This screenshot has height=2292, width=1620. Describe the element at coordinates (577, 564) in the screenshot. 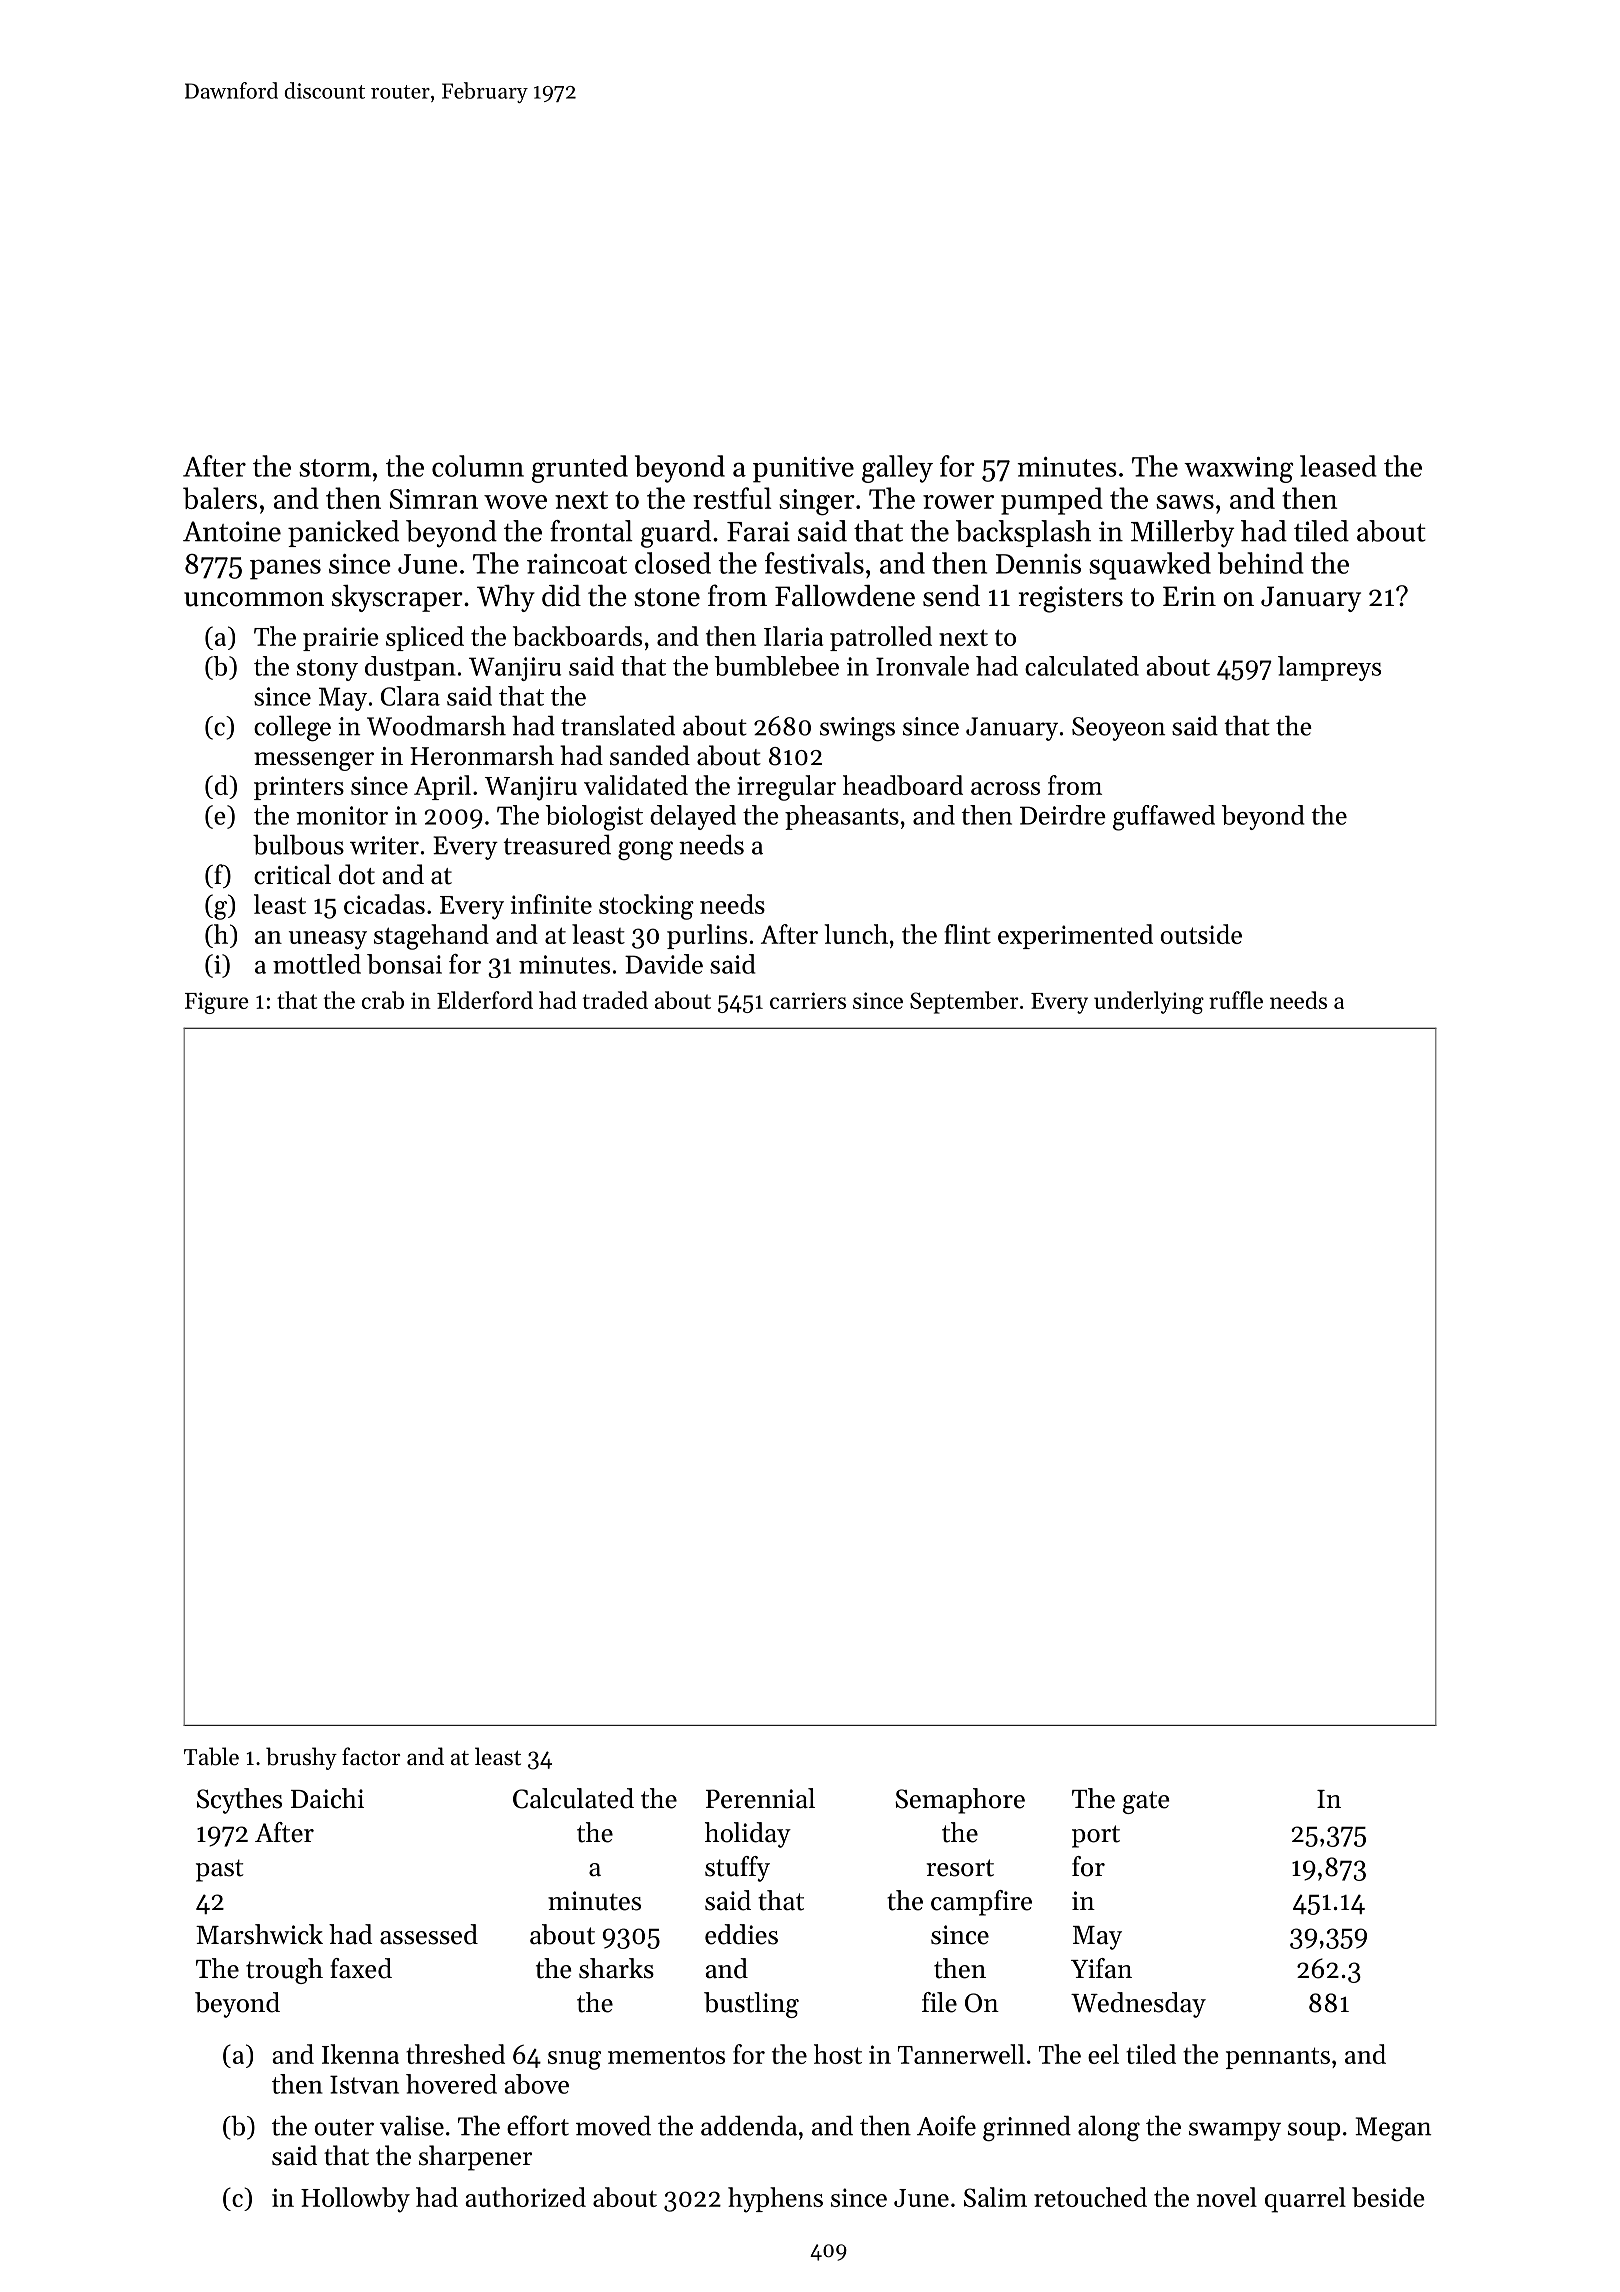

I see `raincoat` at that location.
